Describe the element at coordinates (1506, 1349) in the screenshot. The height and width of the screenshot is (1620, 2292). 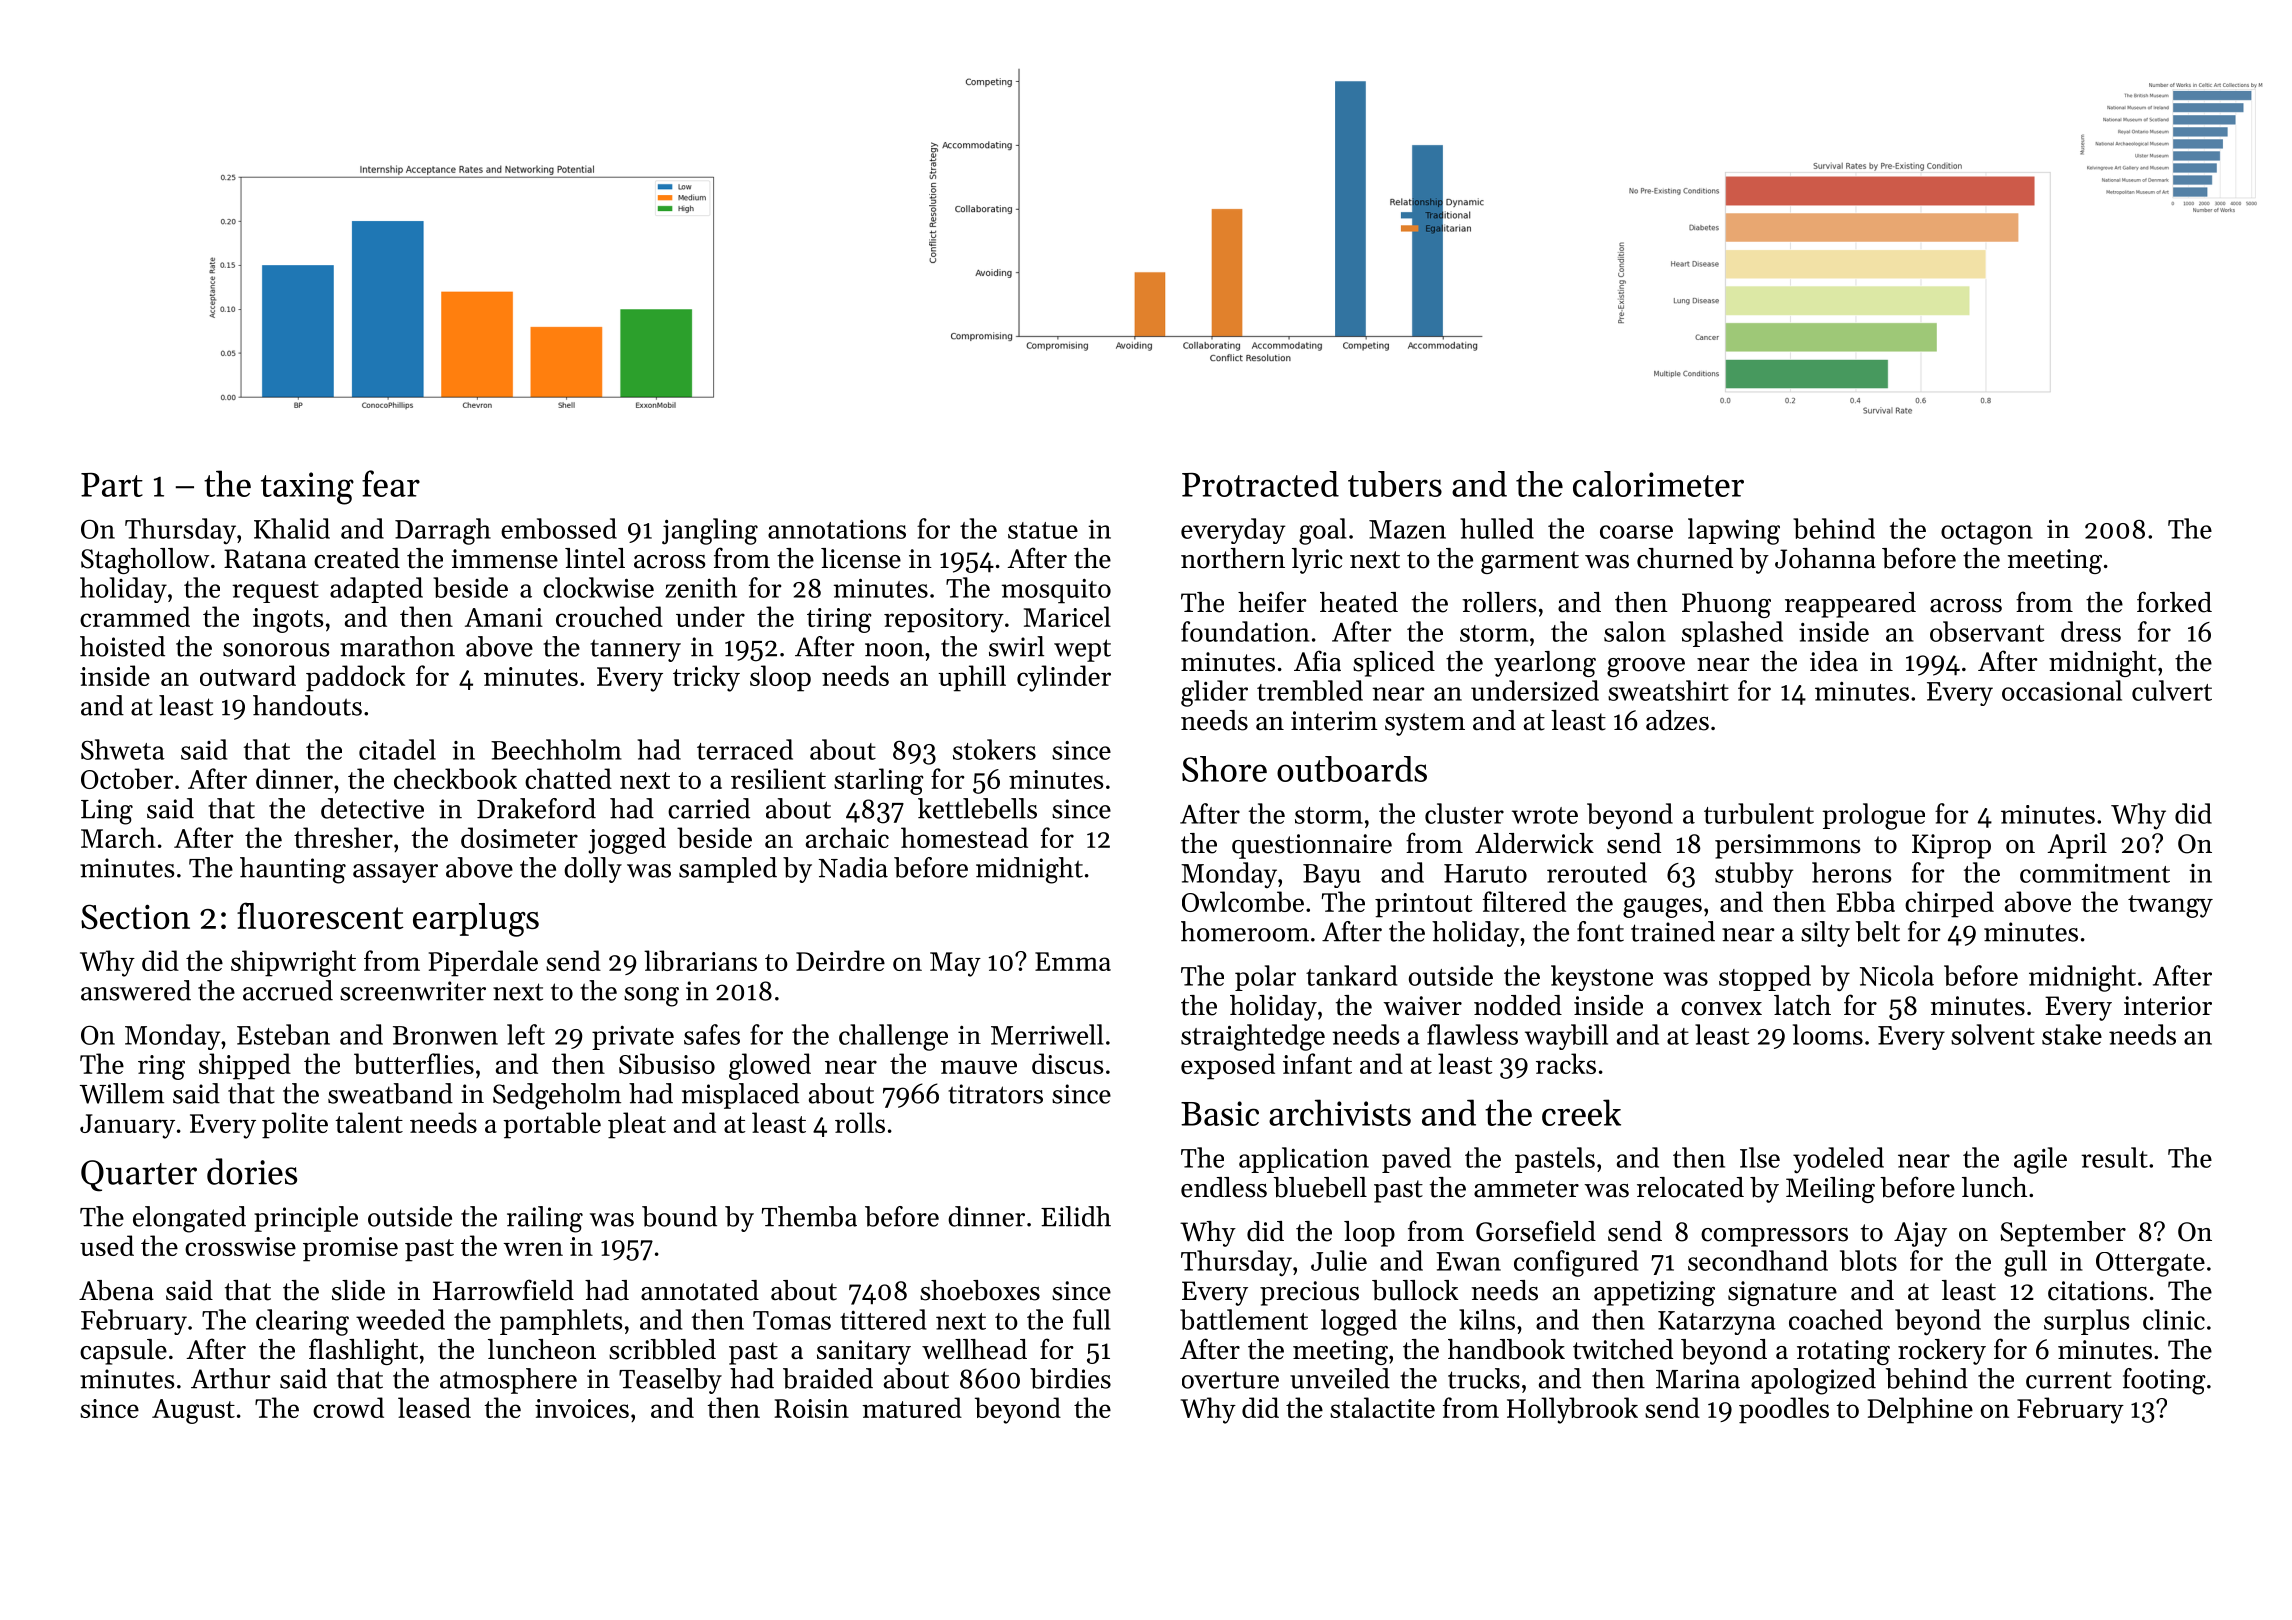
I see `handbook` at that location.
